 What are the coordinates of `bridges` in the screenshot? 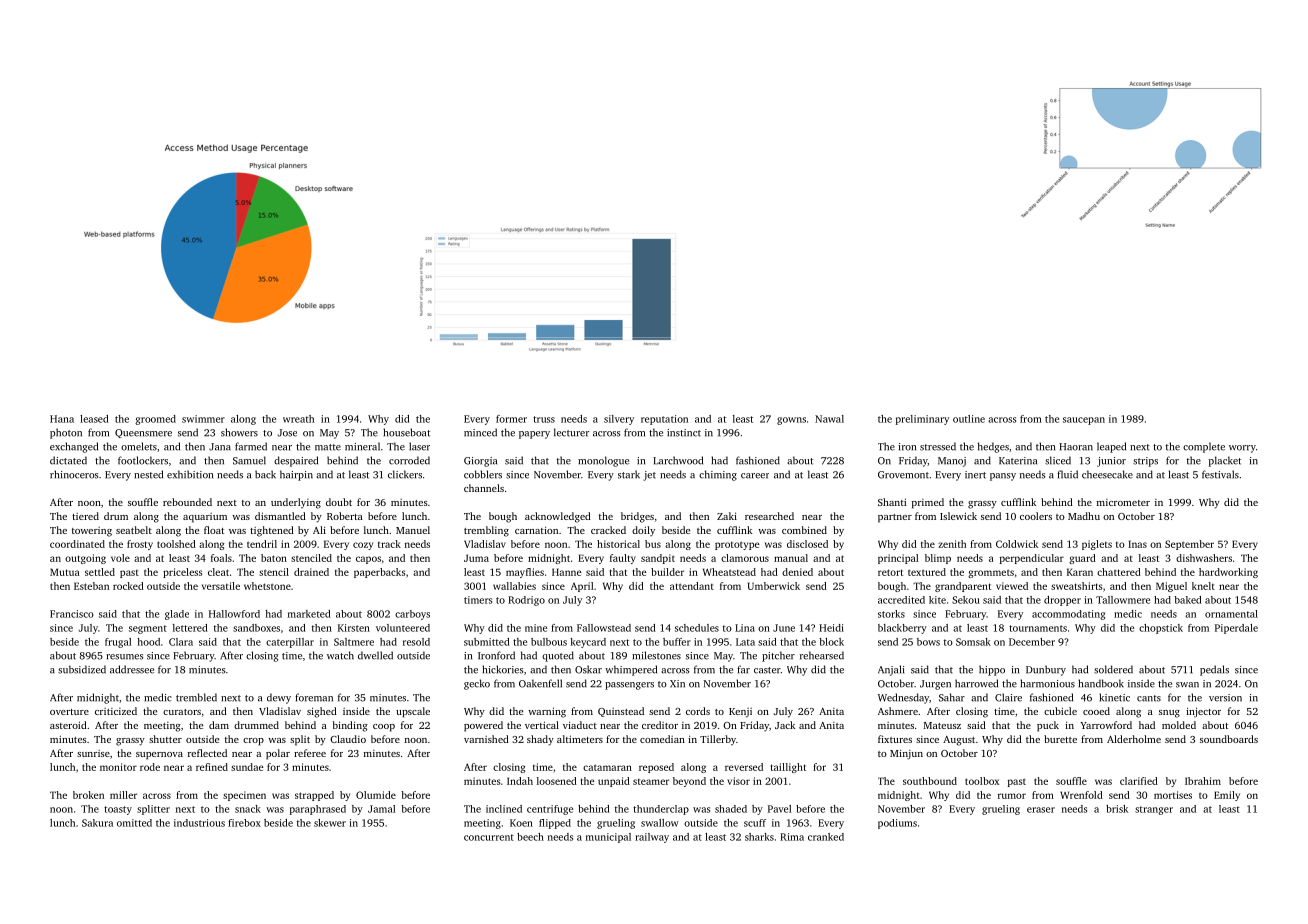 It's located at (637, 517).
